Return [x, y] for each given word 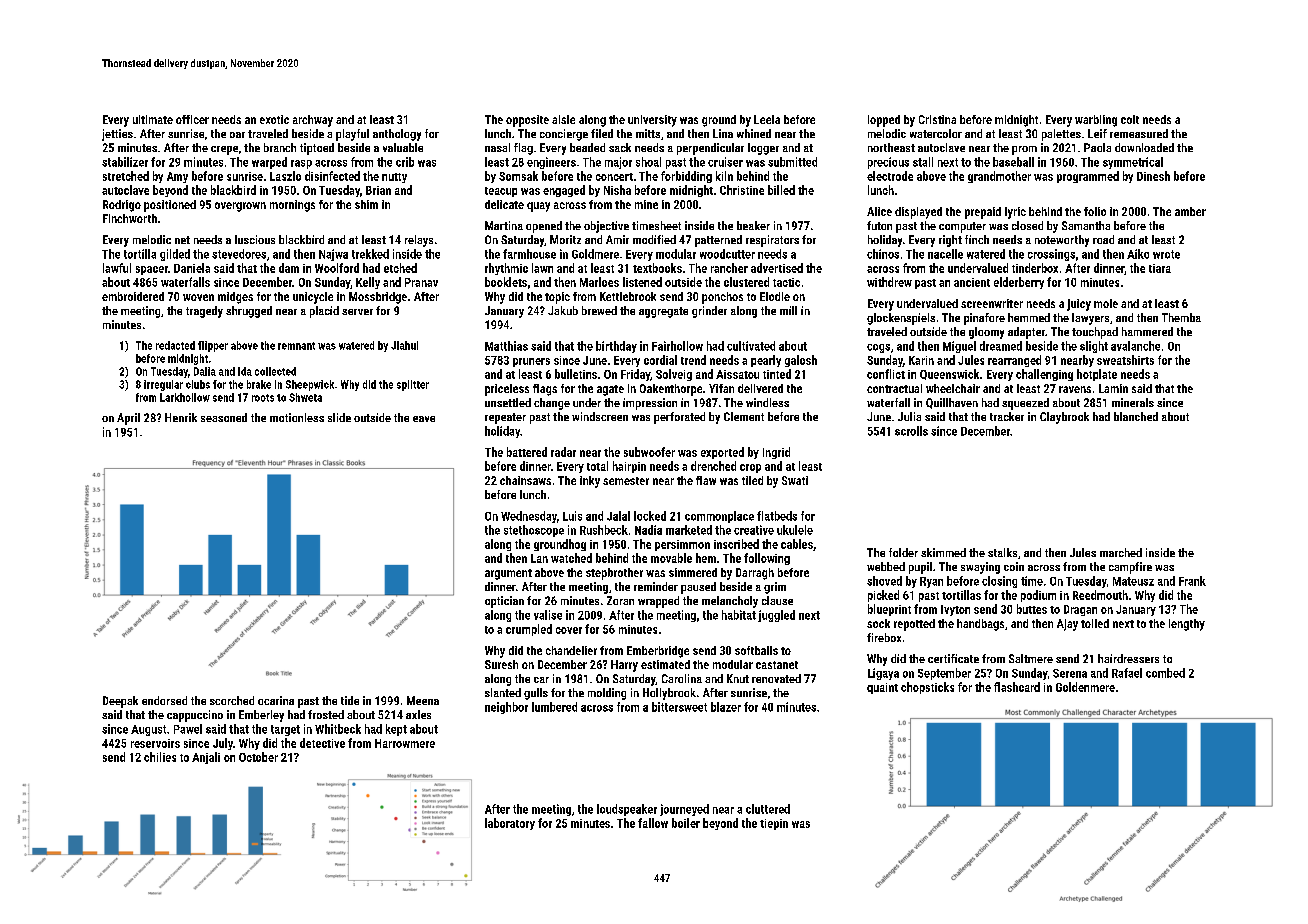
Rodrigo [122, 206]
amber [1190, 211]
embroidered [133, 296]
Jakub [563, 310]
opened [544, 227]
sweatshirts [1125, 360]
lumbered [554, 707]
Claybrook [1064, 418]
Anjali [206, 758]
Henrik [181, 417]
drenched [713, 466]
